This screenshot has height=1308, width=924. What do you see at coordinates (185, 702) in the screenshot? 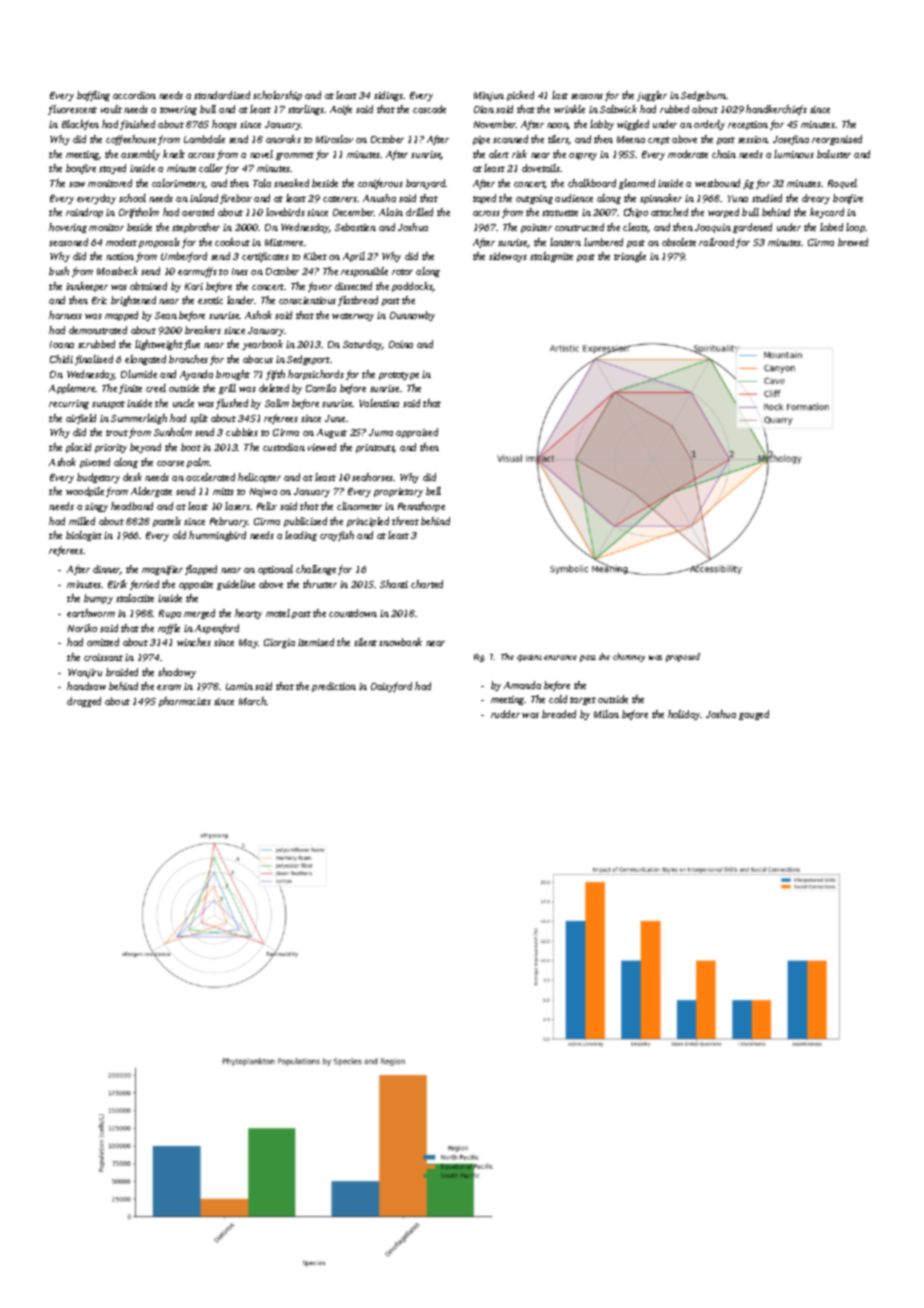
I see `pharmacists` at bounding box center [185, 702].
